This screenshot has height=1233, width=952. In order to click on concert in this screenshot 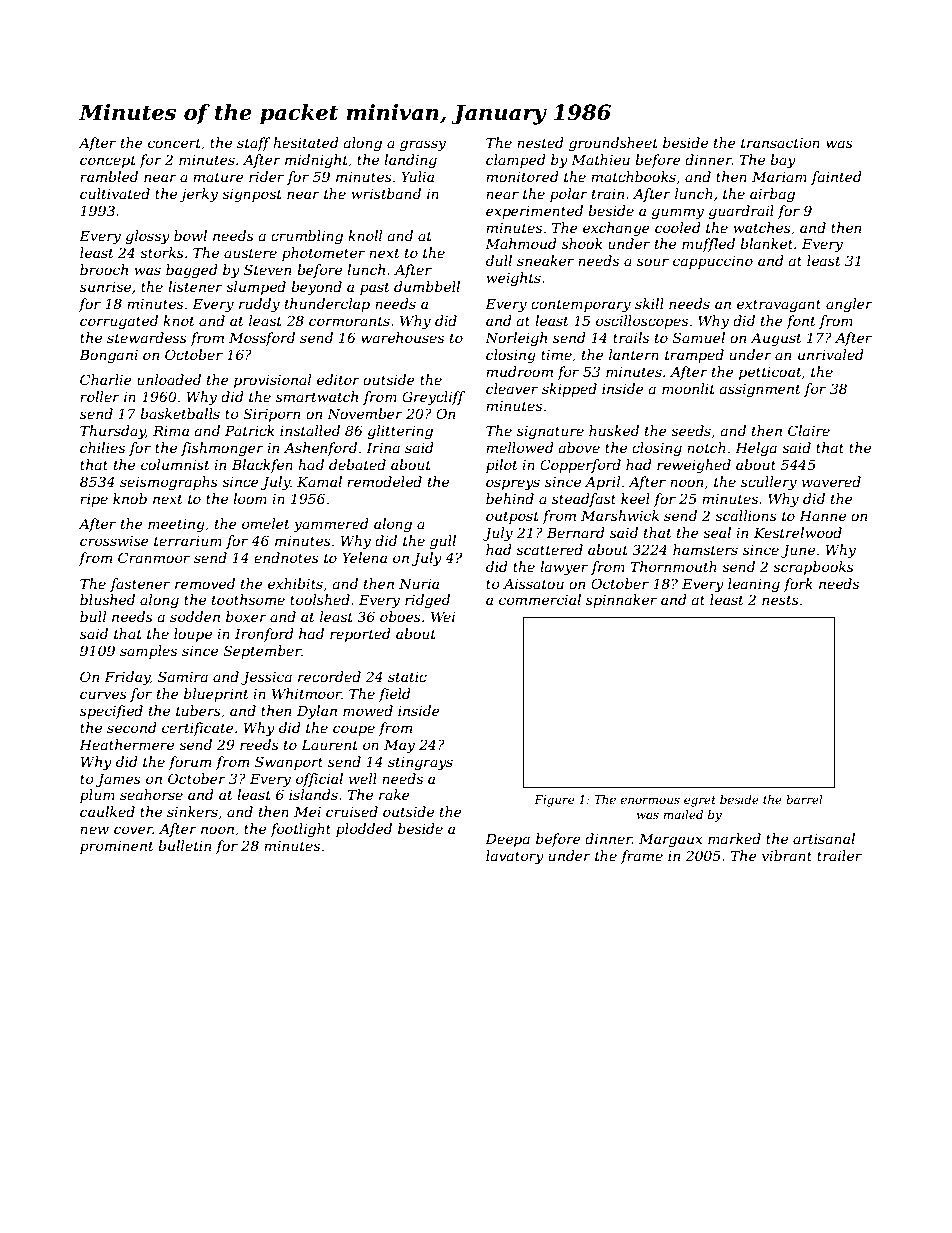, I will do `click(174, 143)`.
